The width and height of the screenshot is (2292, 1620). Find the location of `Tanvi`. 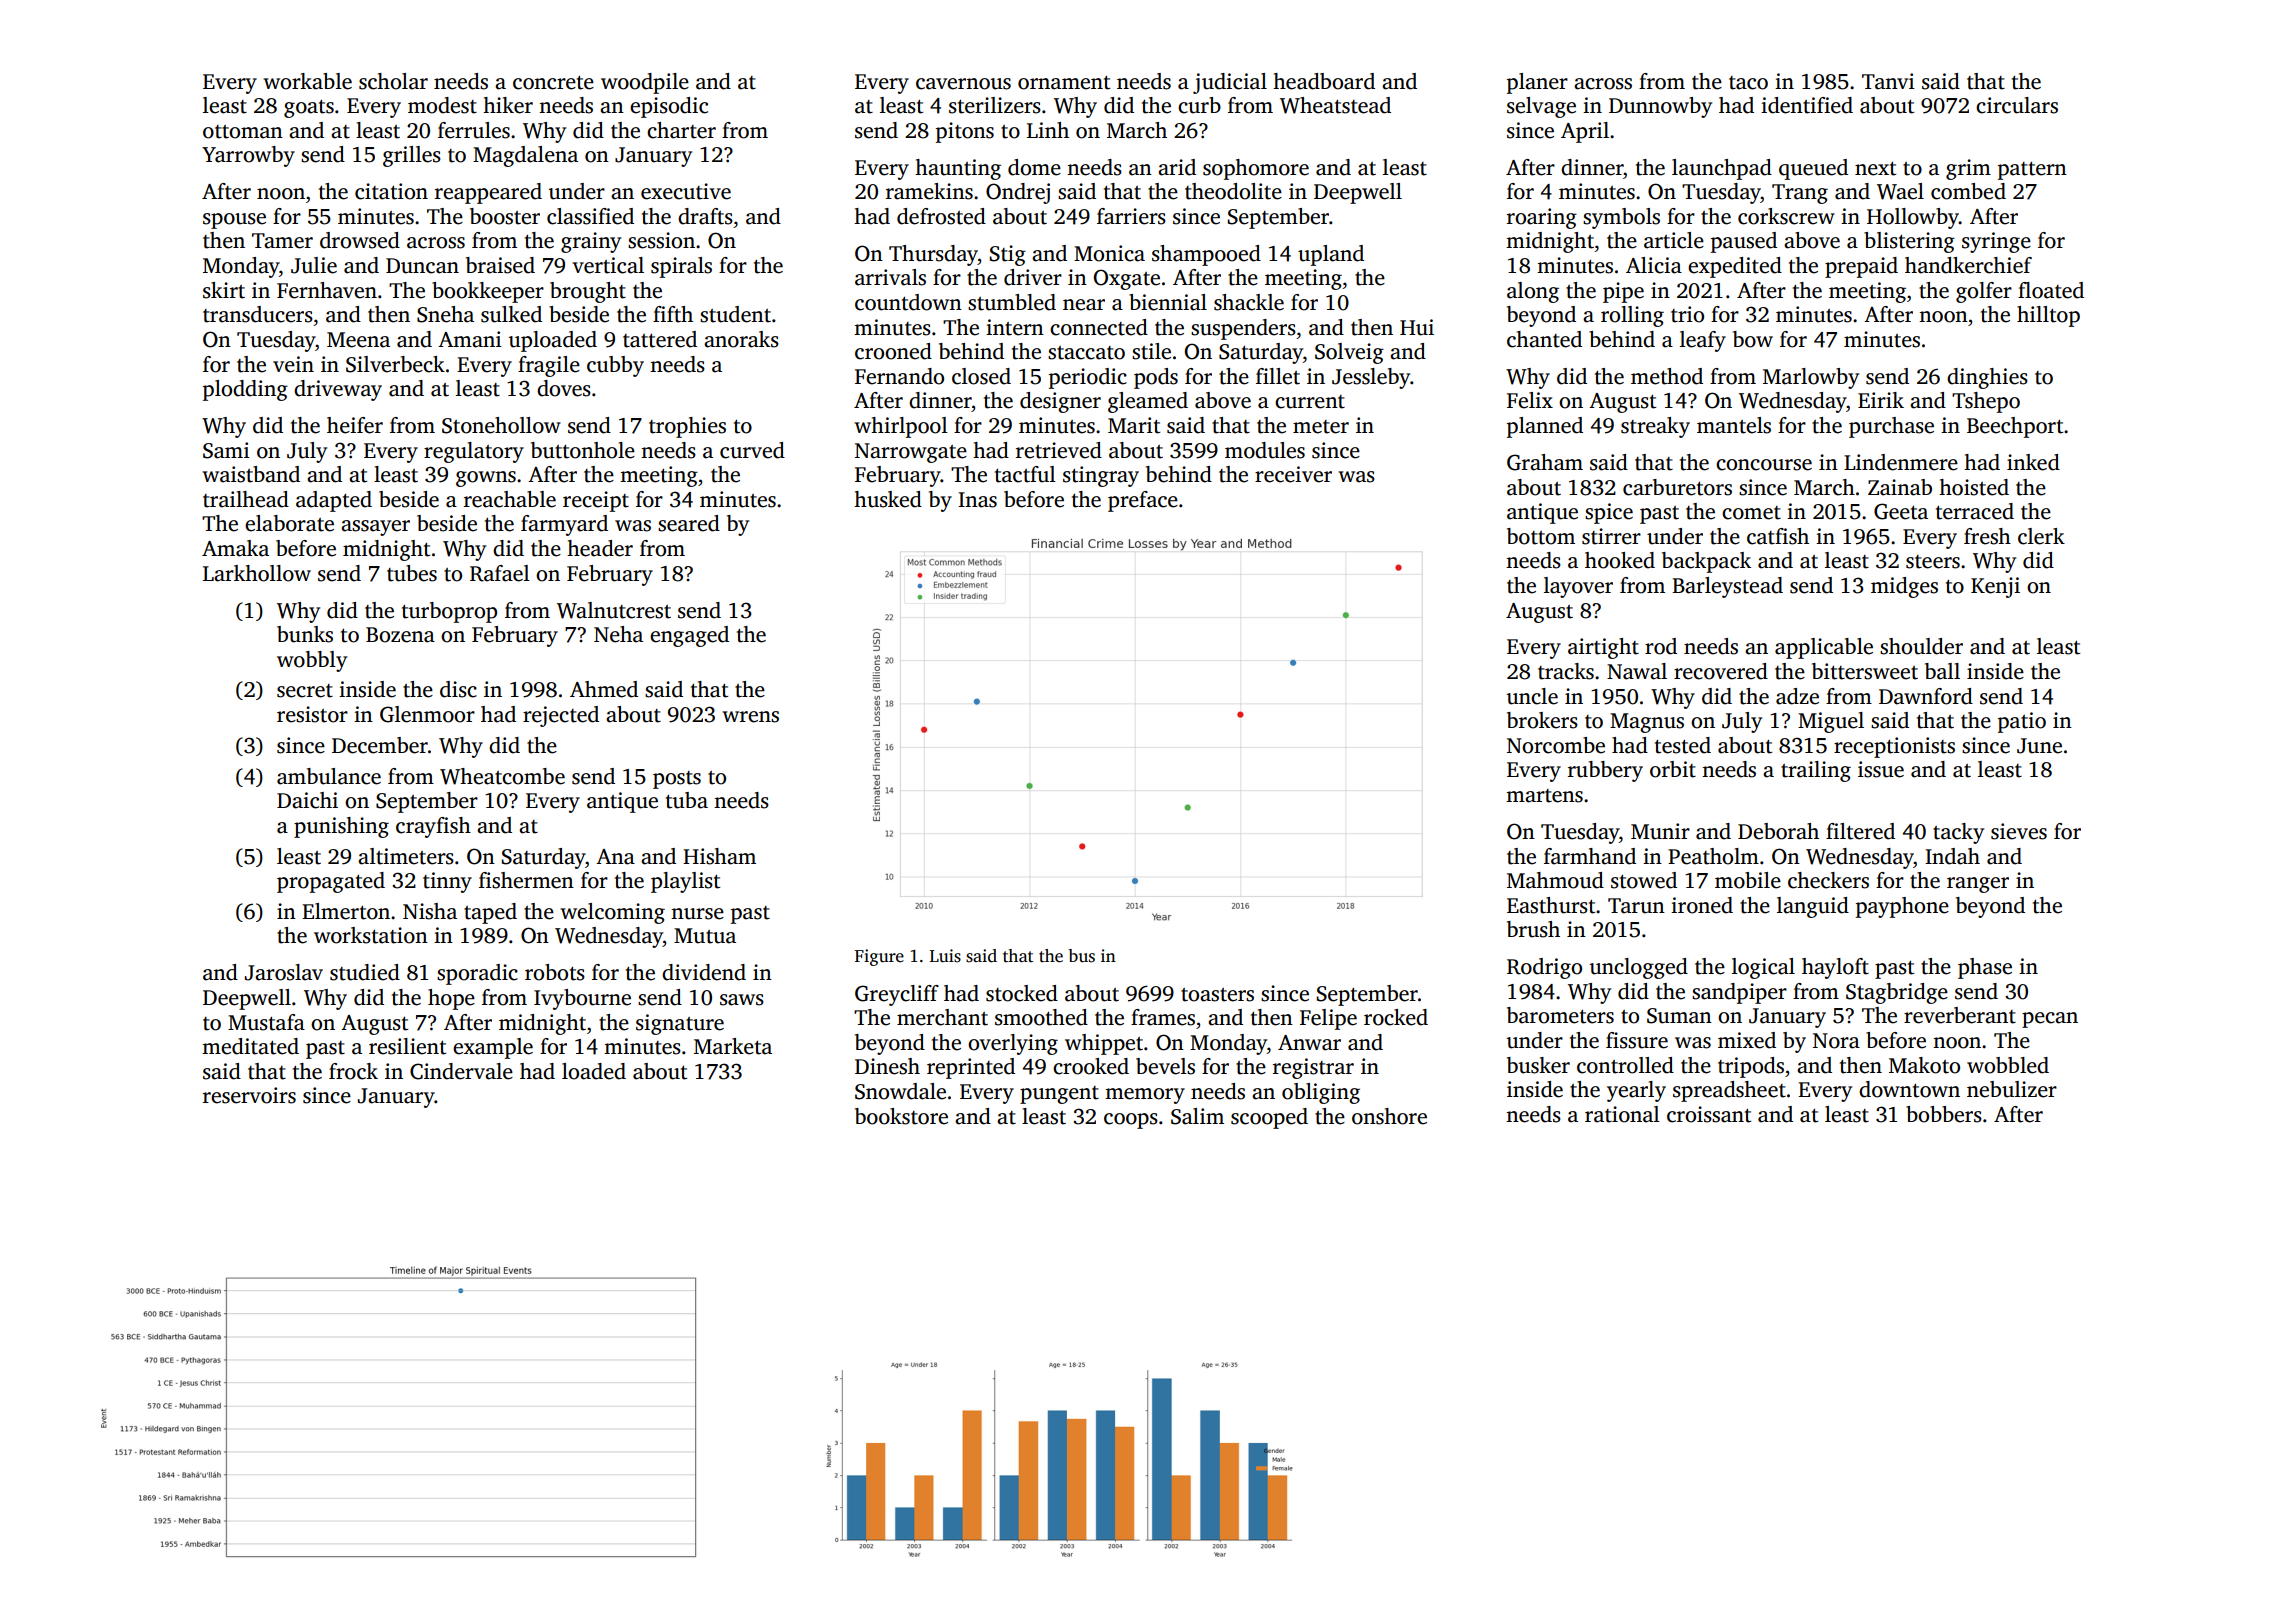

Tanvi is located at coordinates (1888, 81).
